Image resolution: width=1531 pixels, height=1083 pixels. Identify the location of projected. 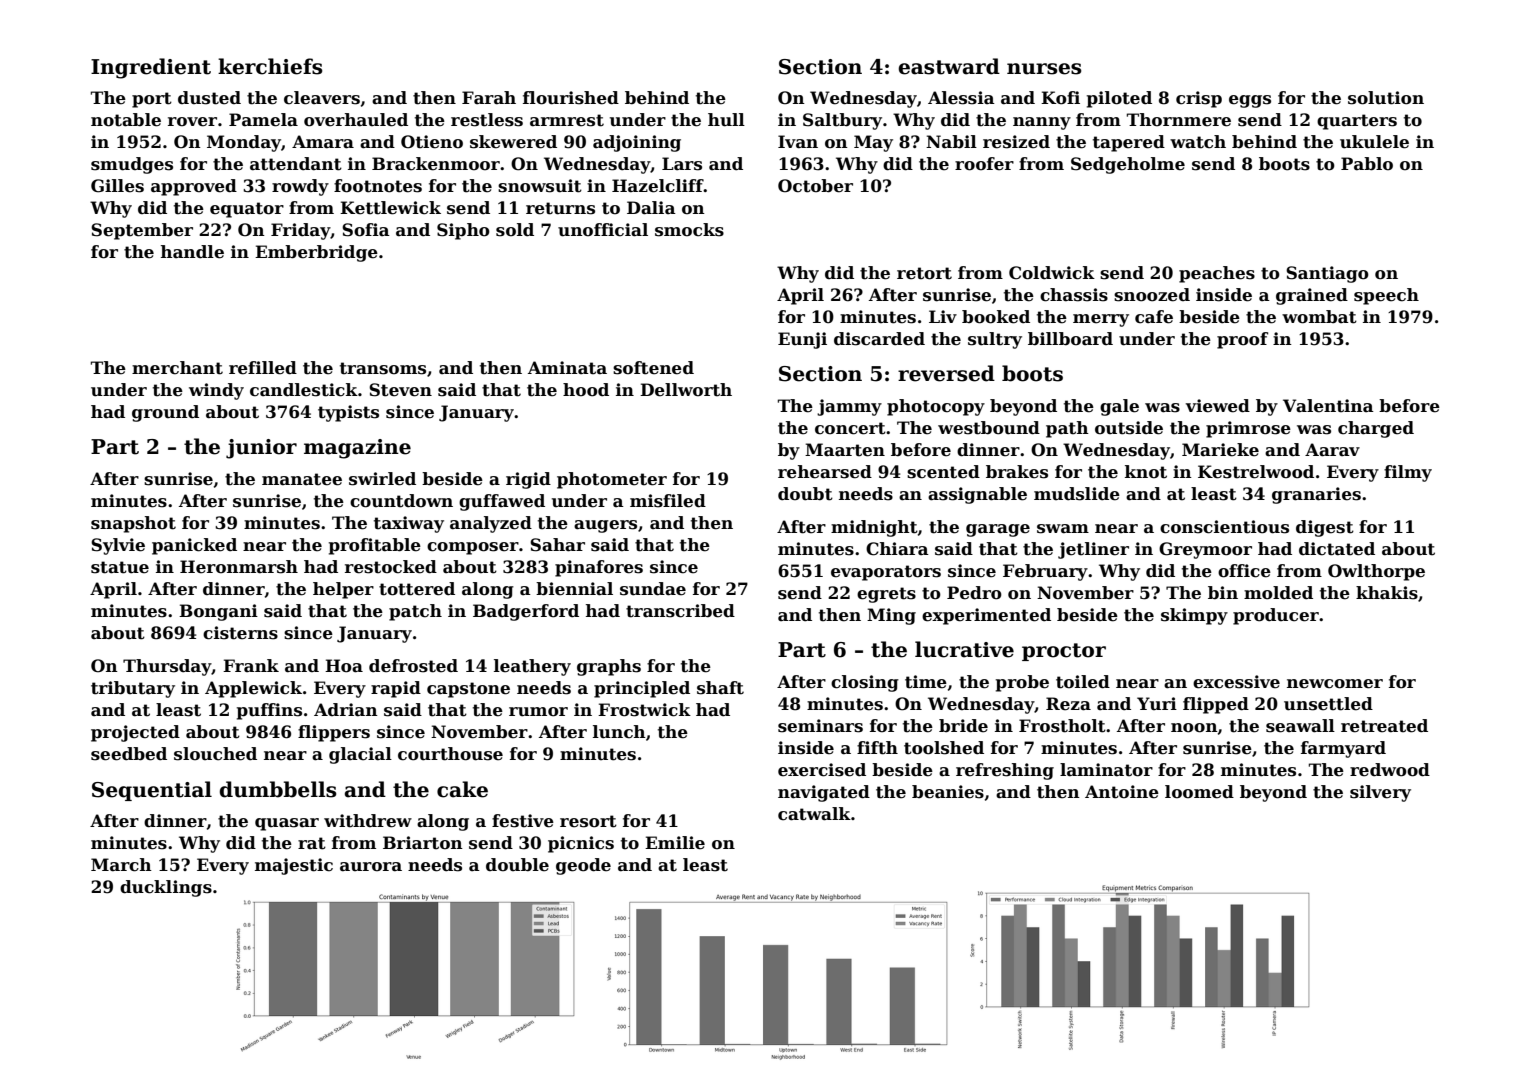
(135, 733).
